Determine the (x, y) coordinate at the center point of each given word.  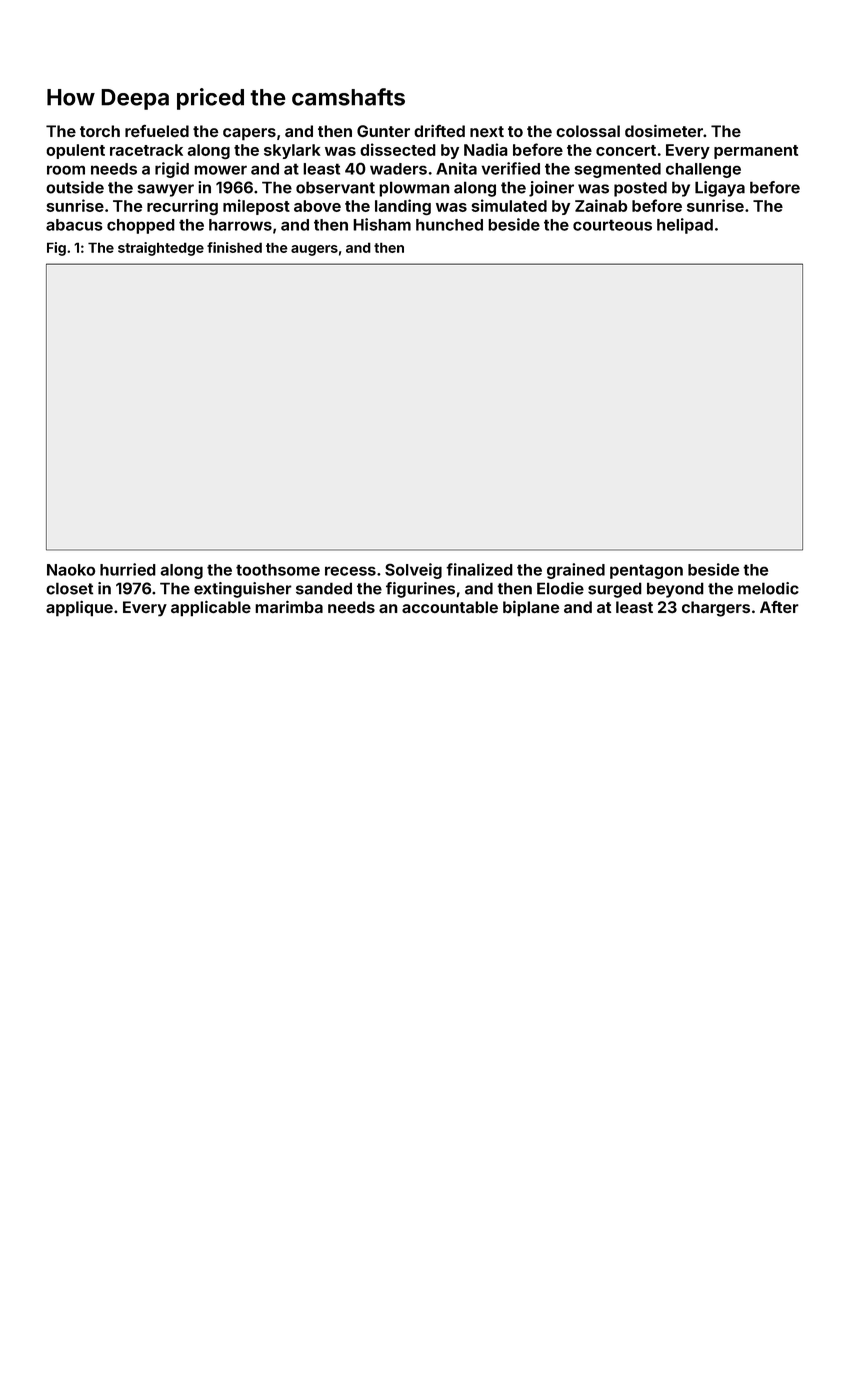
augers (314, 250)
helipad (685, 226)
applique (79, 608)
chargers (716, 609)
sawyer (166, 190)
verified (510, 168)
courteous (612, 225)
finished (234, 247)
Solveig (413, 571)
